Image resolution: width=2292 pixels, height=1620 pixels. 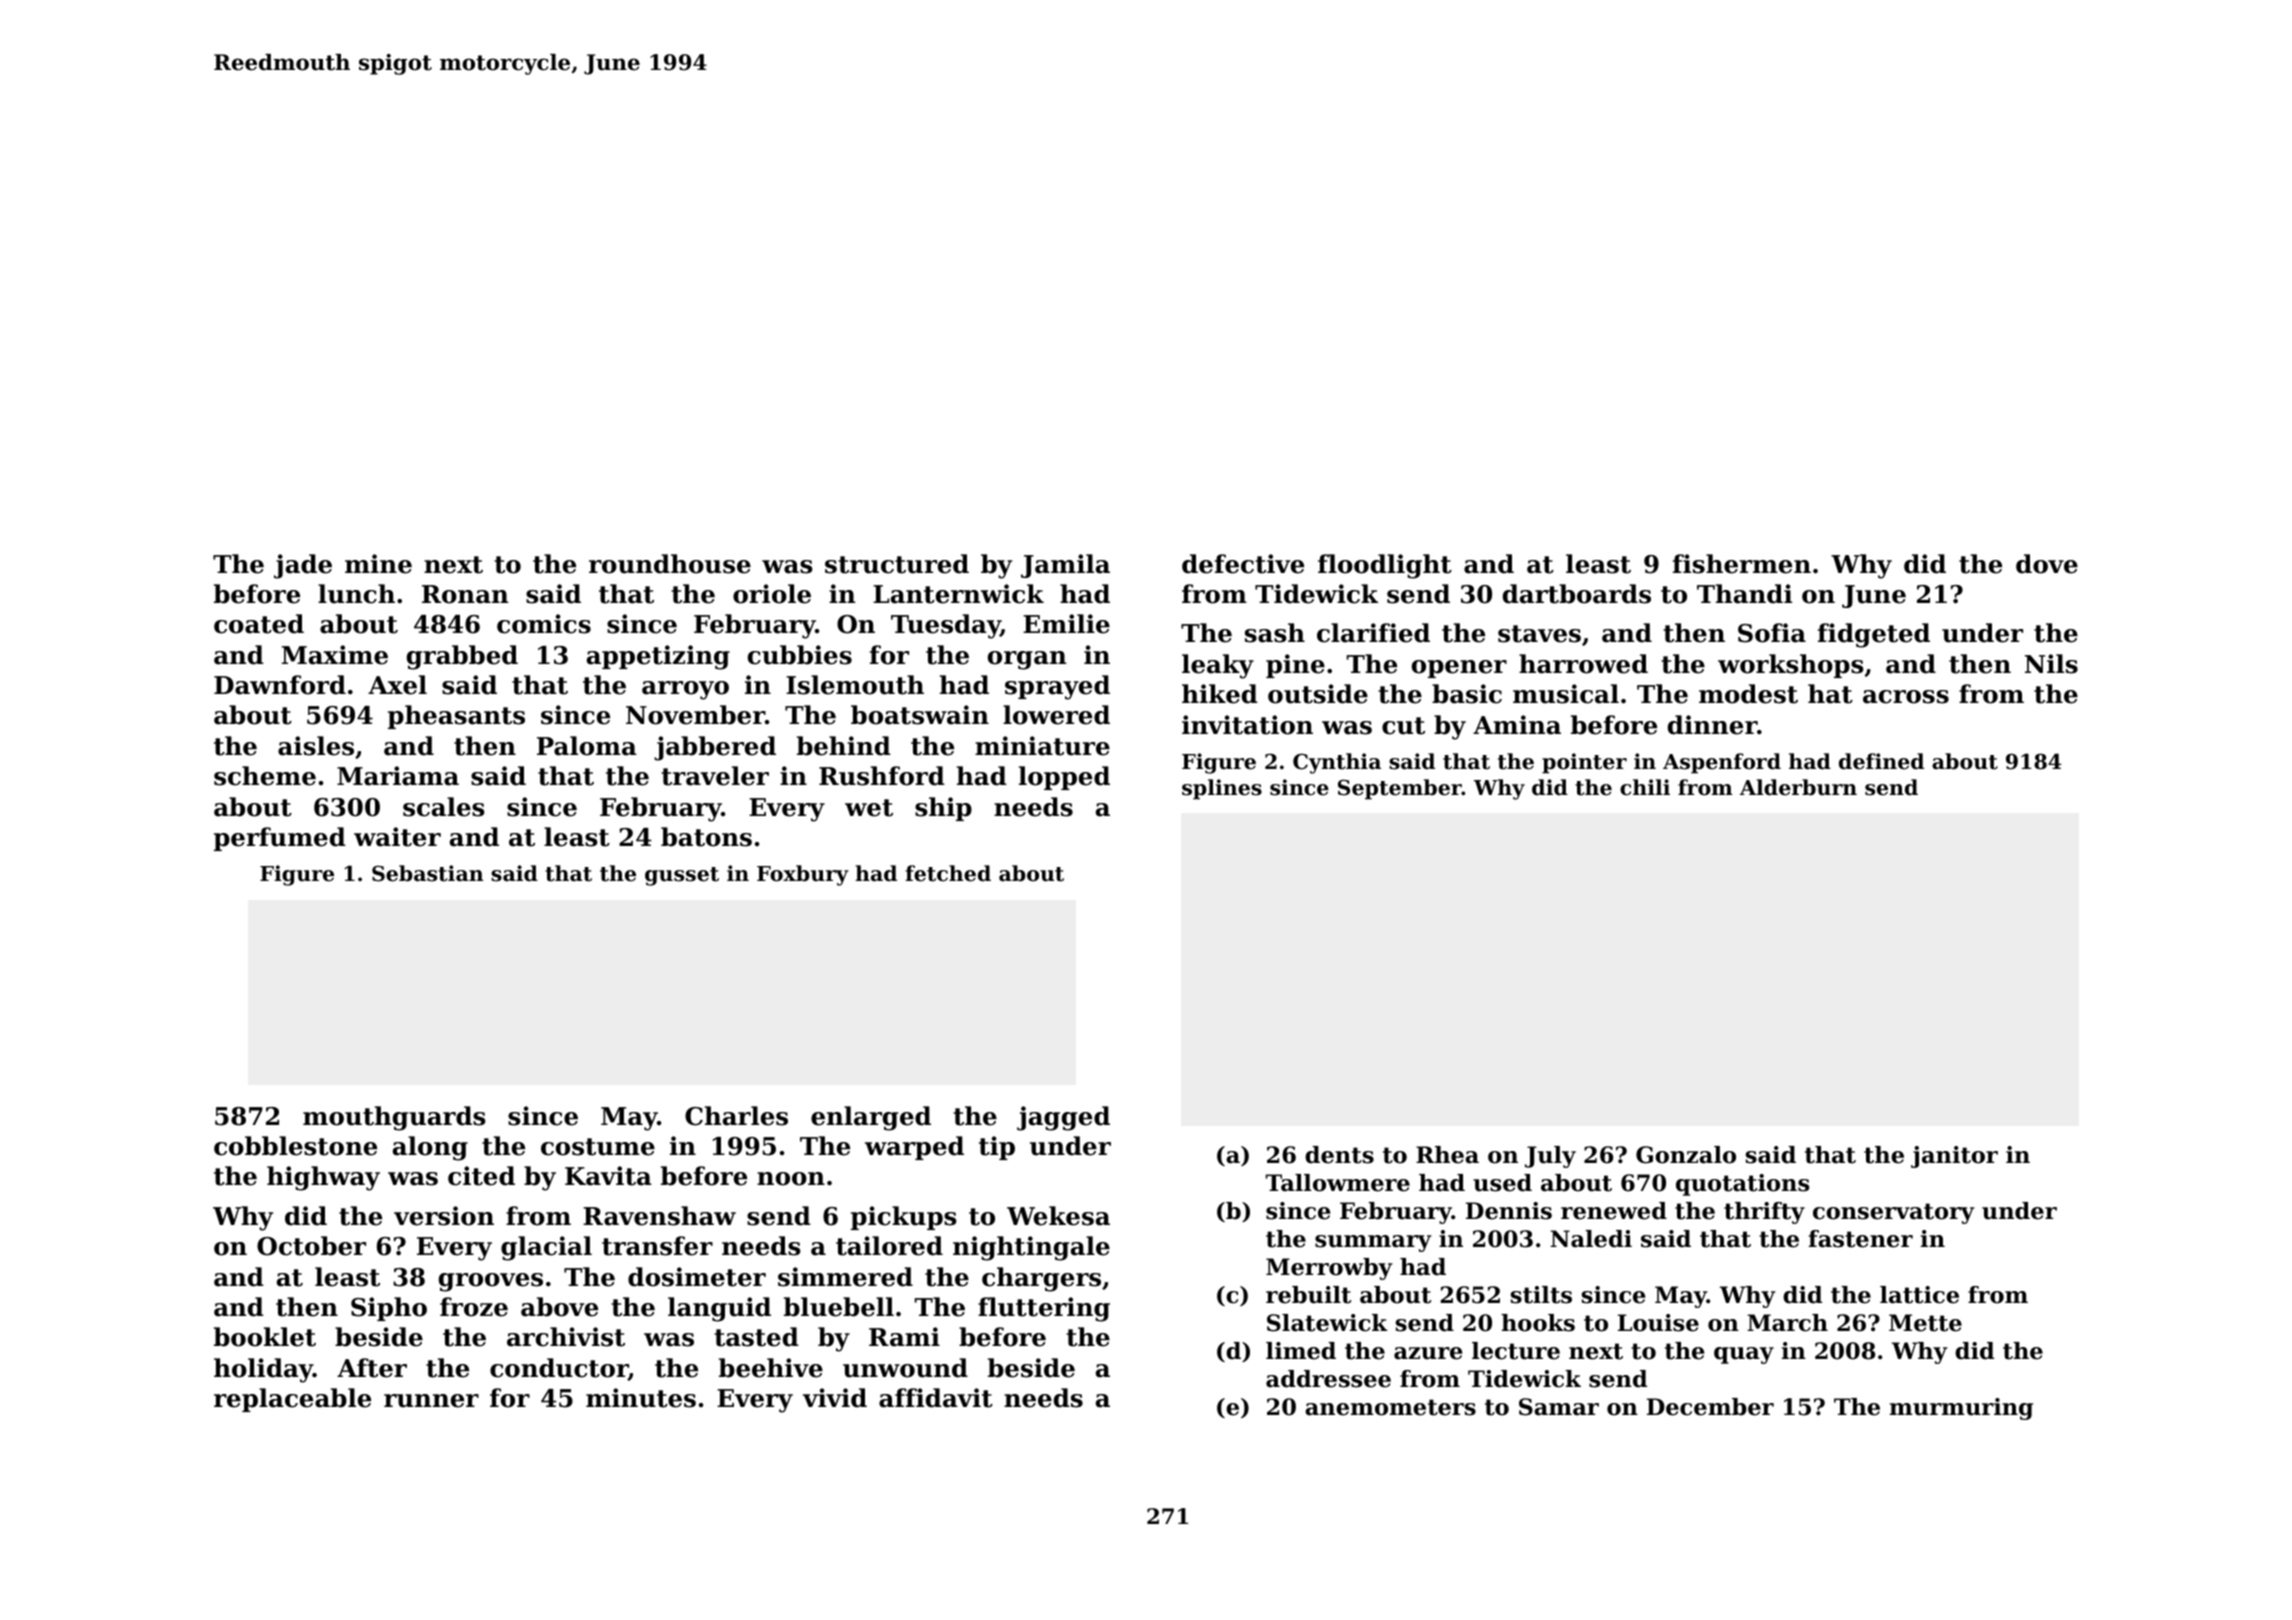 I want to click on roundhouse, so click(x=670, y=564).
